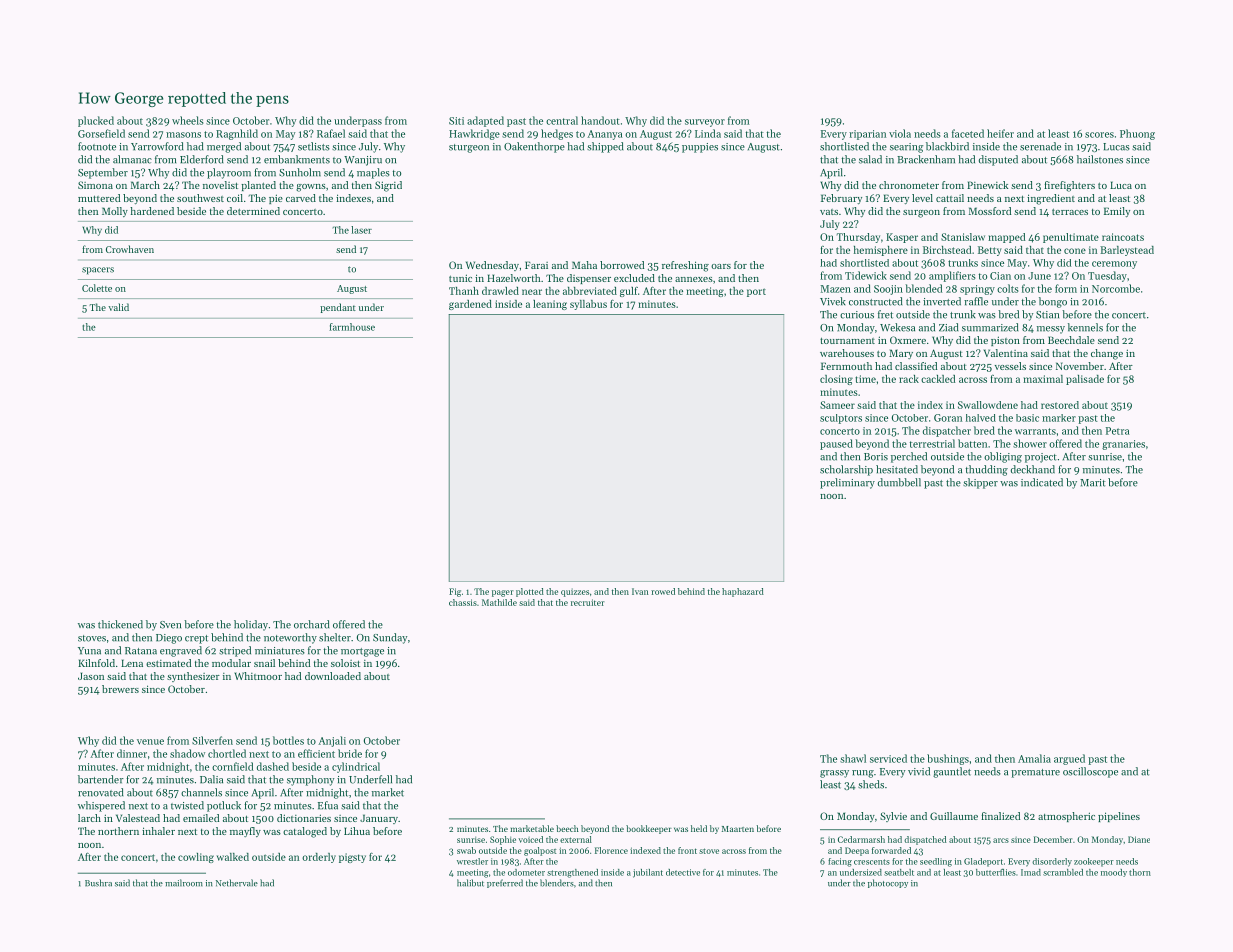  Describe the element at coordinates (312, 624) in the document. I see `orchard` at that location.
